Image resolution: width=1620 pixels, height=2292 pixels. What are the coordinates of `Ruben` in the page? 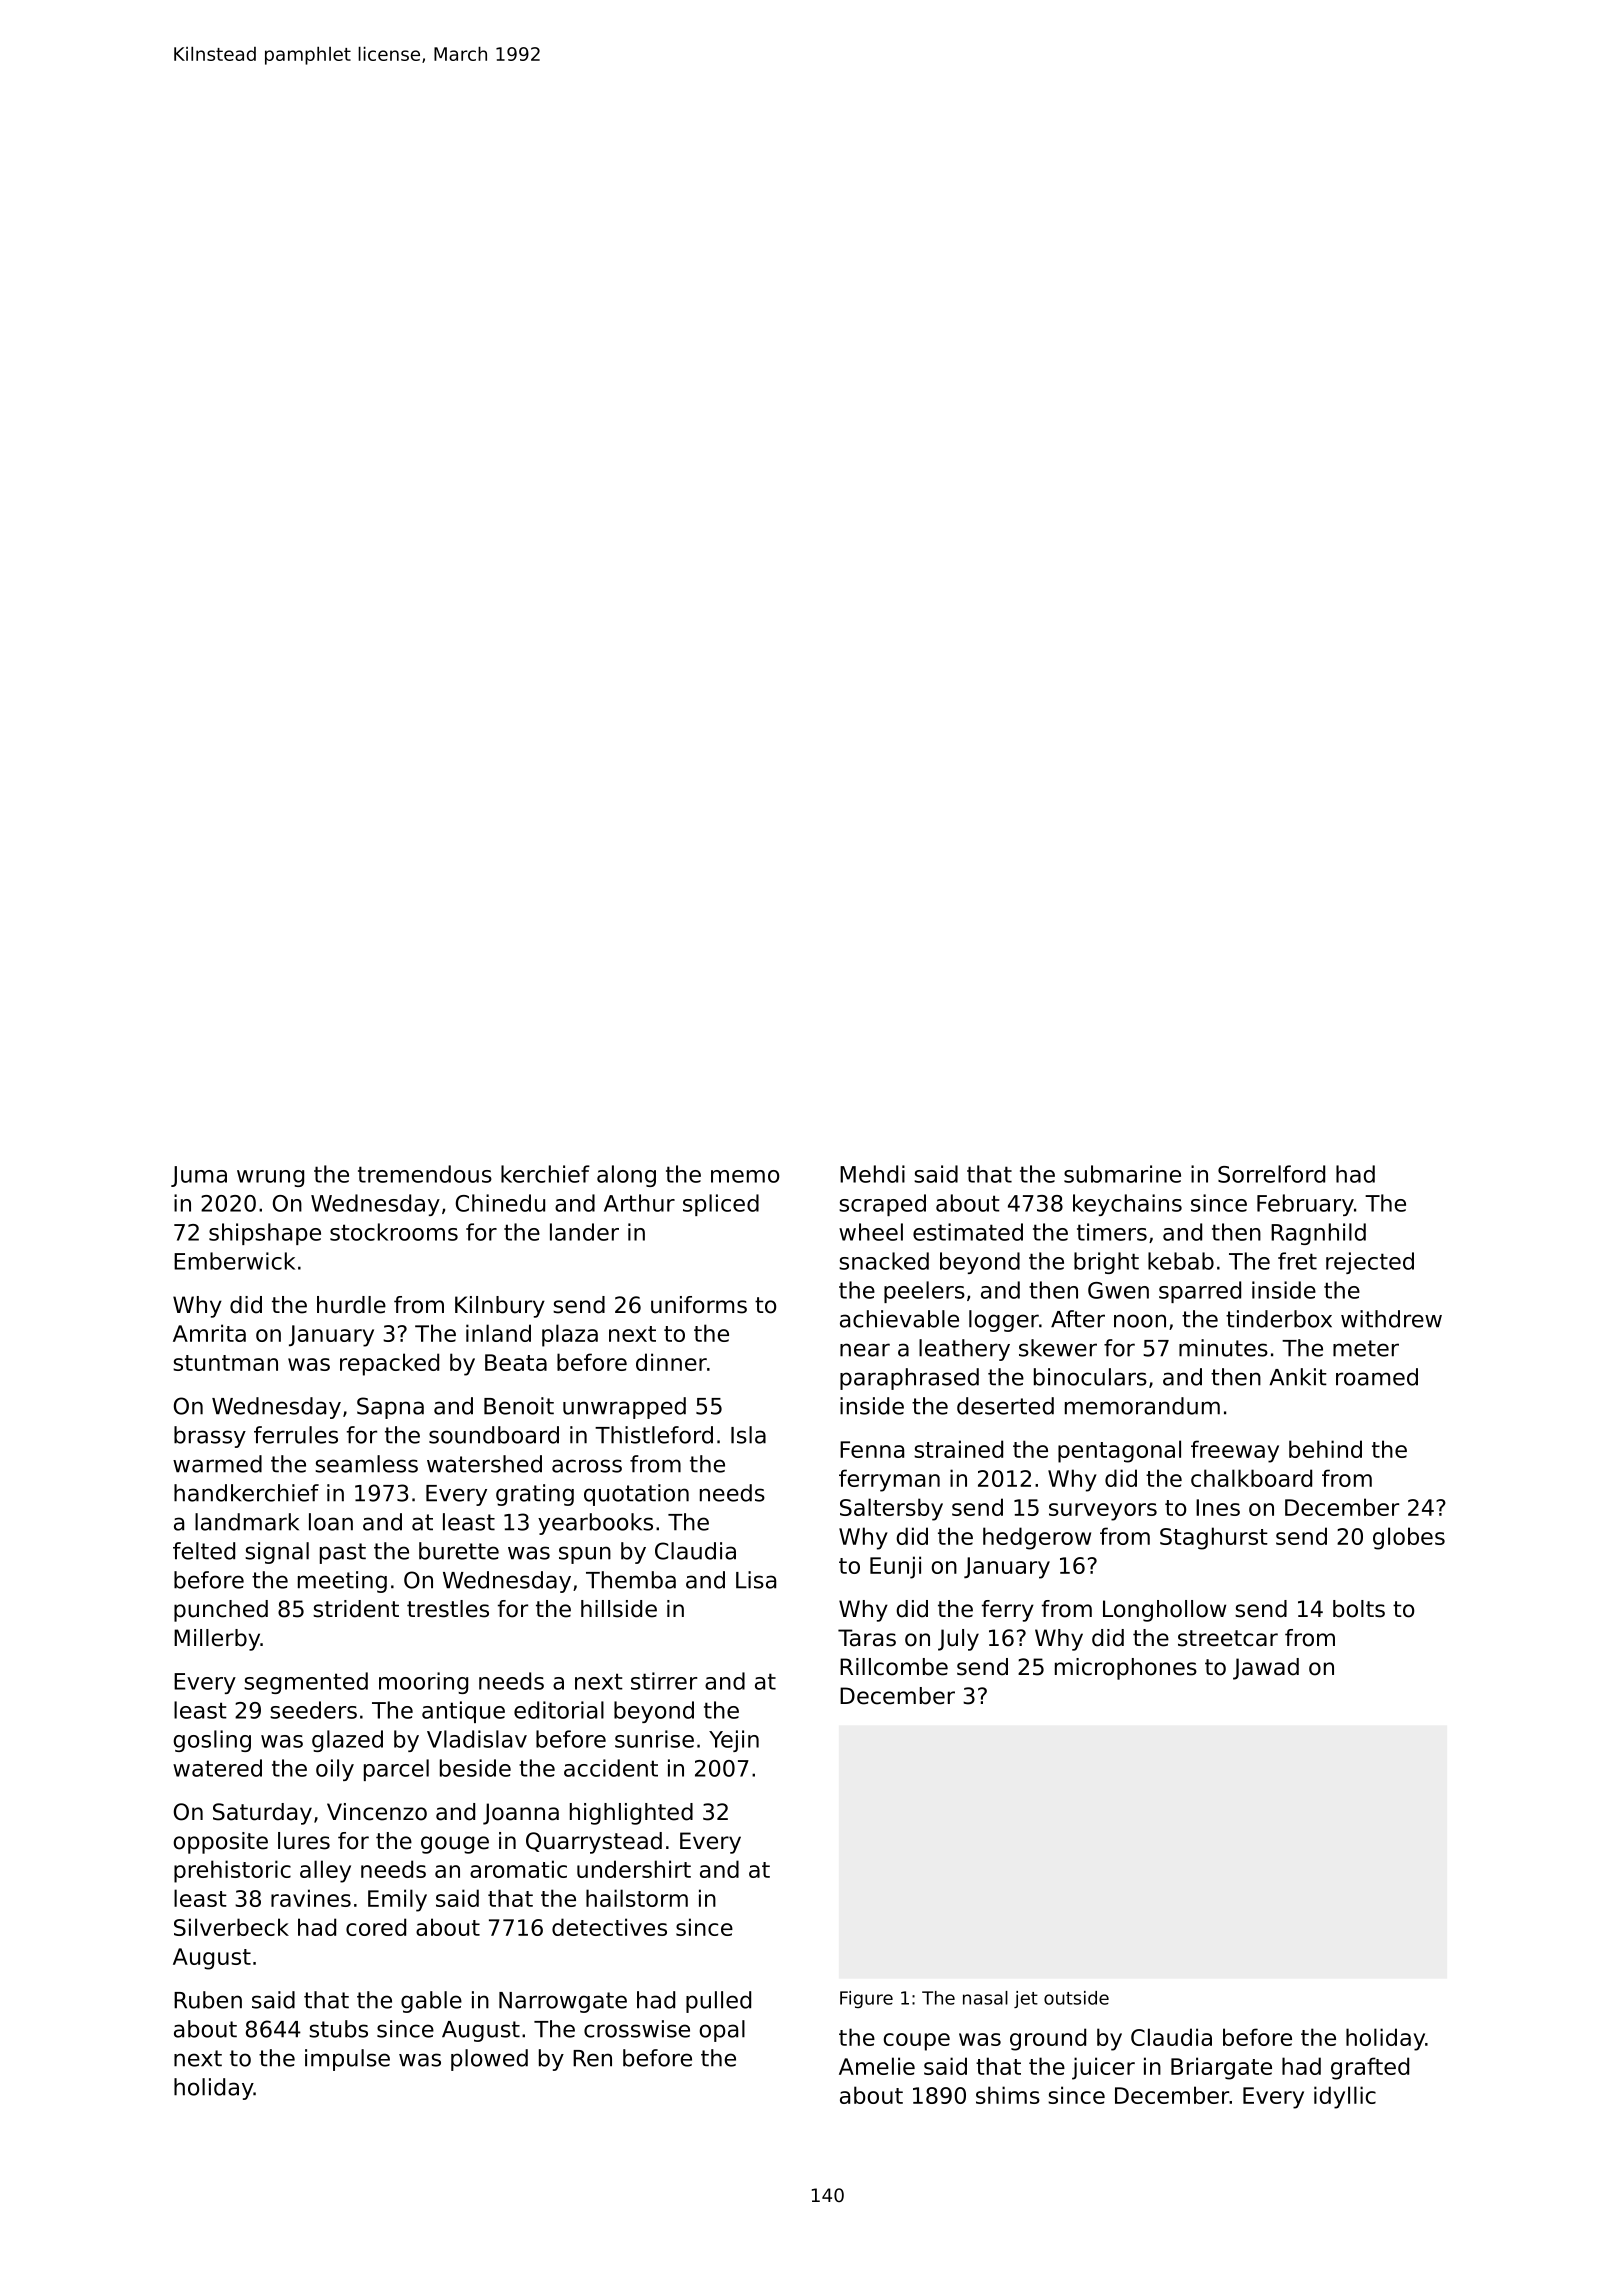 It's located at (208, 2000).
